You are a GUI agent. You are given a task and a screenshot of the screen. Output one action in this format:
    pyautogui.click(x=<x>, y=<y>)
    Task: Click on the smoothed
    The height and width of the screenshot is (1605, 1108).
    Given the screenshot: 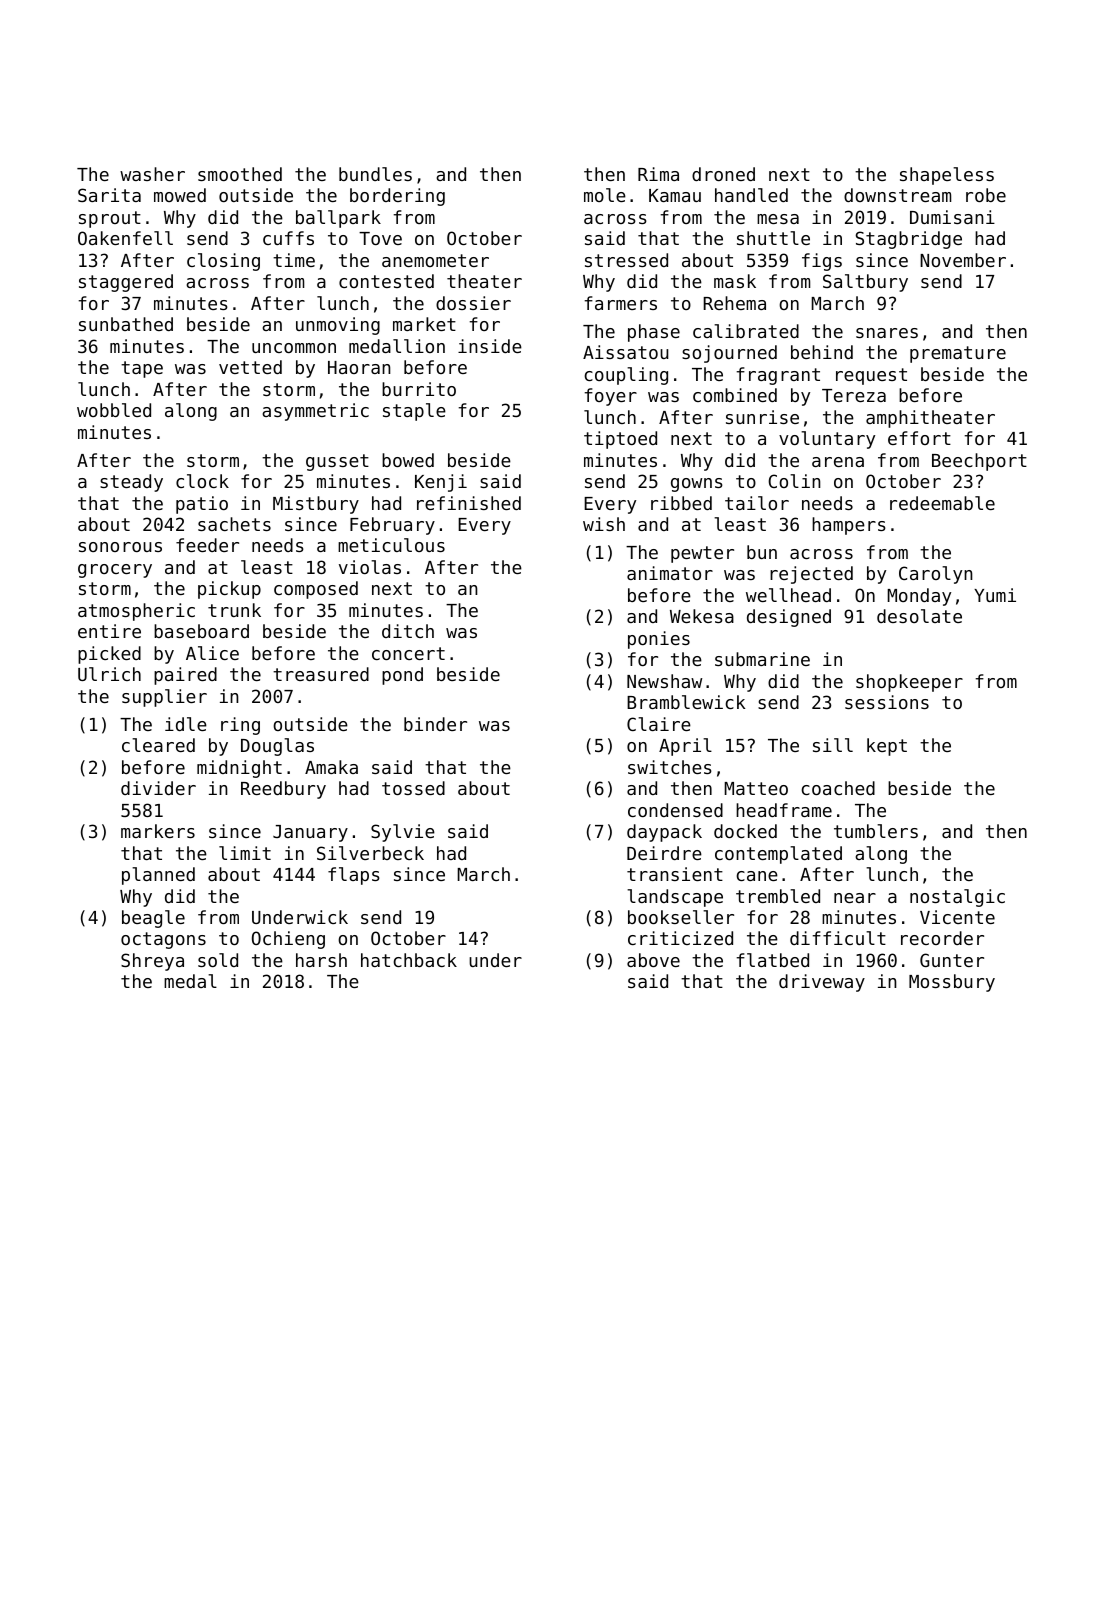 What is the action you would take?
    pyautogui.click(x=240, y=174)
